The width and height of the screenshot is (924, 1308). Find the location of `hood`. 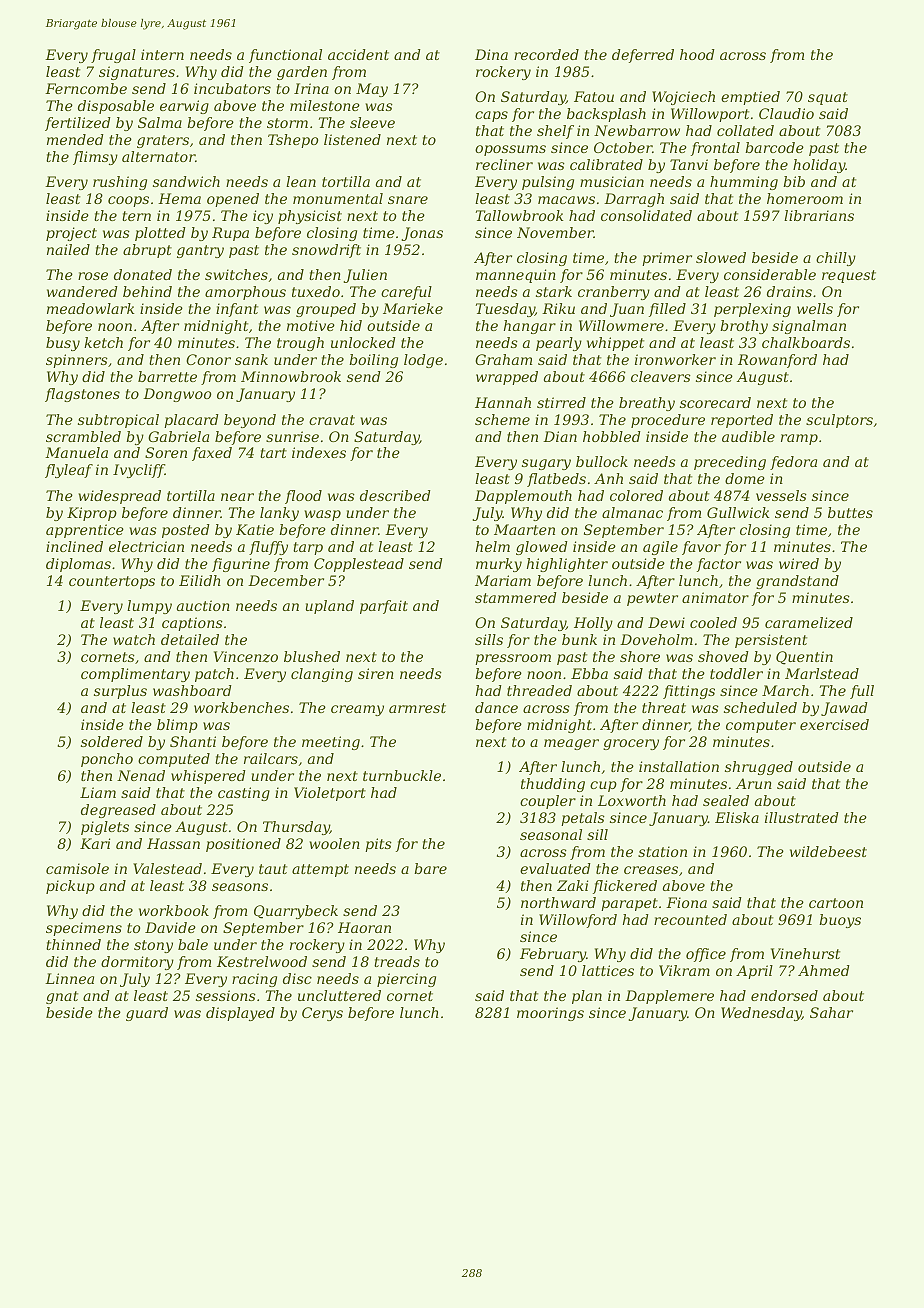

hood is located at coordinates (697, 54).
